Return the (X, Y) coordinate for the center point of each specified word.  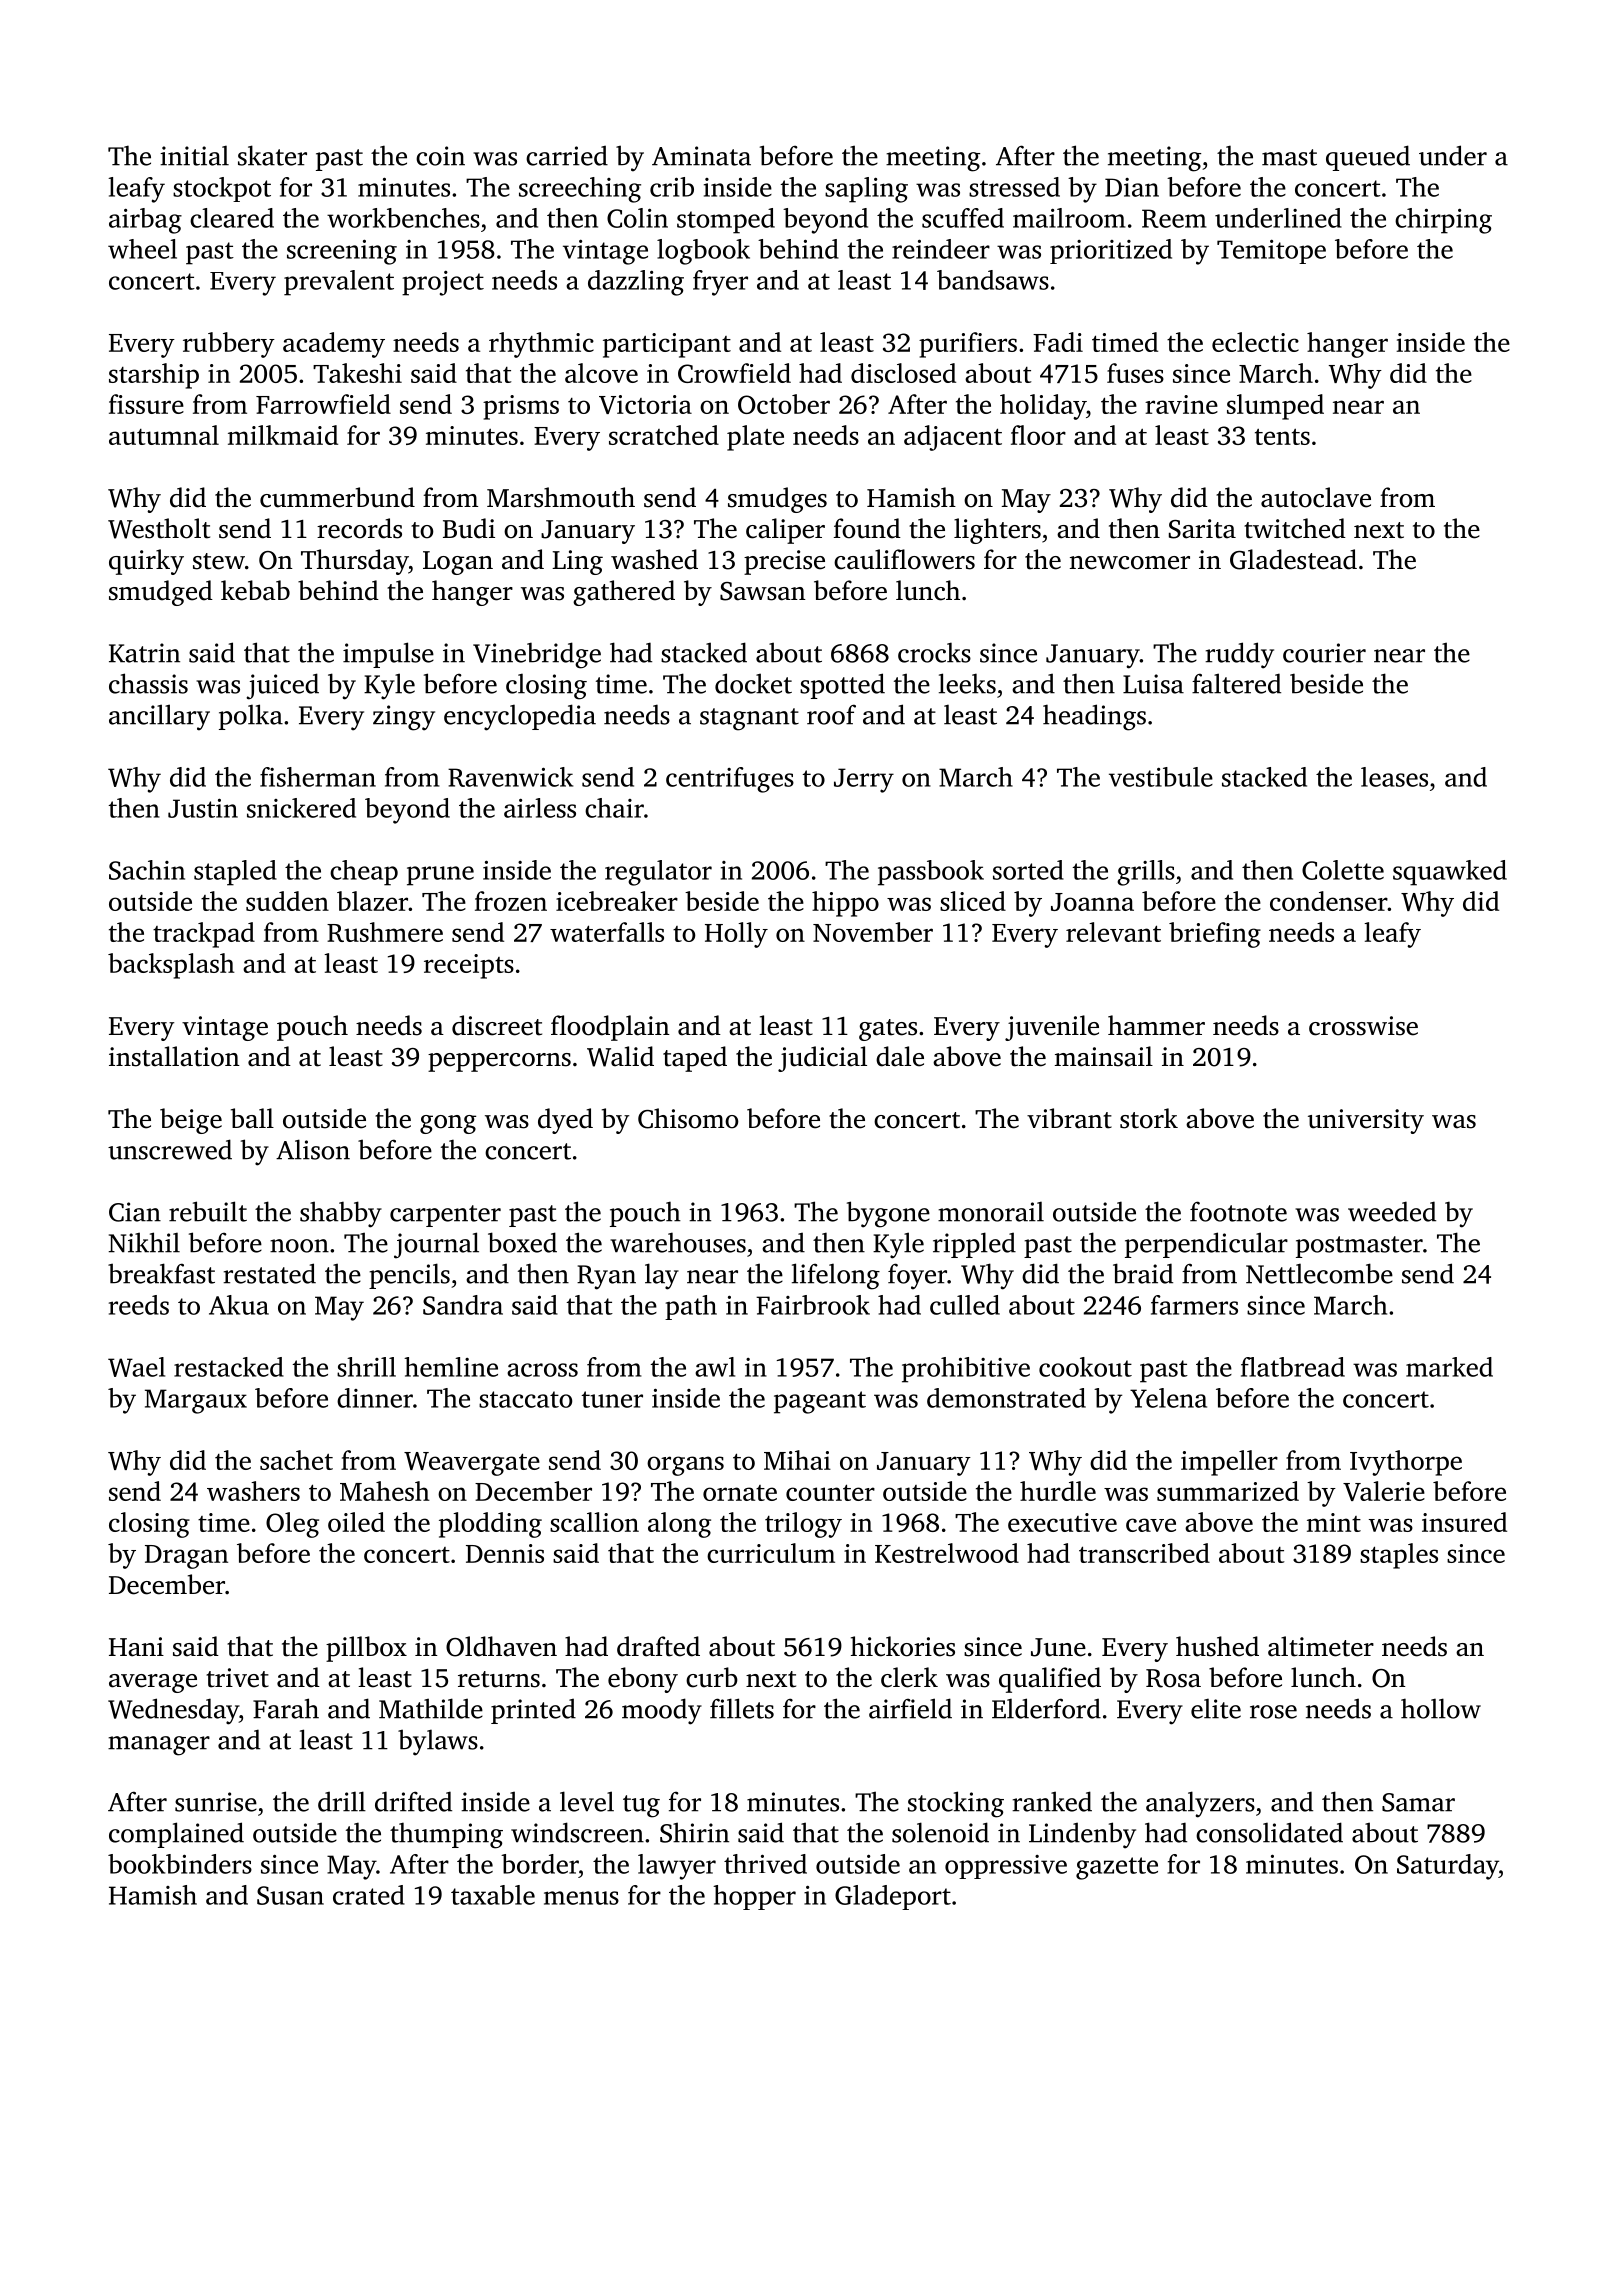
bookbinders (180, 1864)
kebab (255, 590)
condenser (1328, 901)
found (867, 528)
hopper (754, 1897)
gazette (1117, 1868)
